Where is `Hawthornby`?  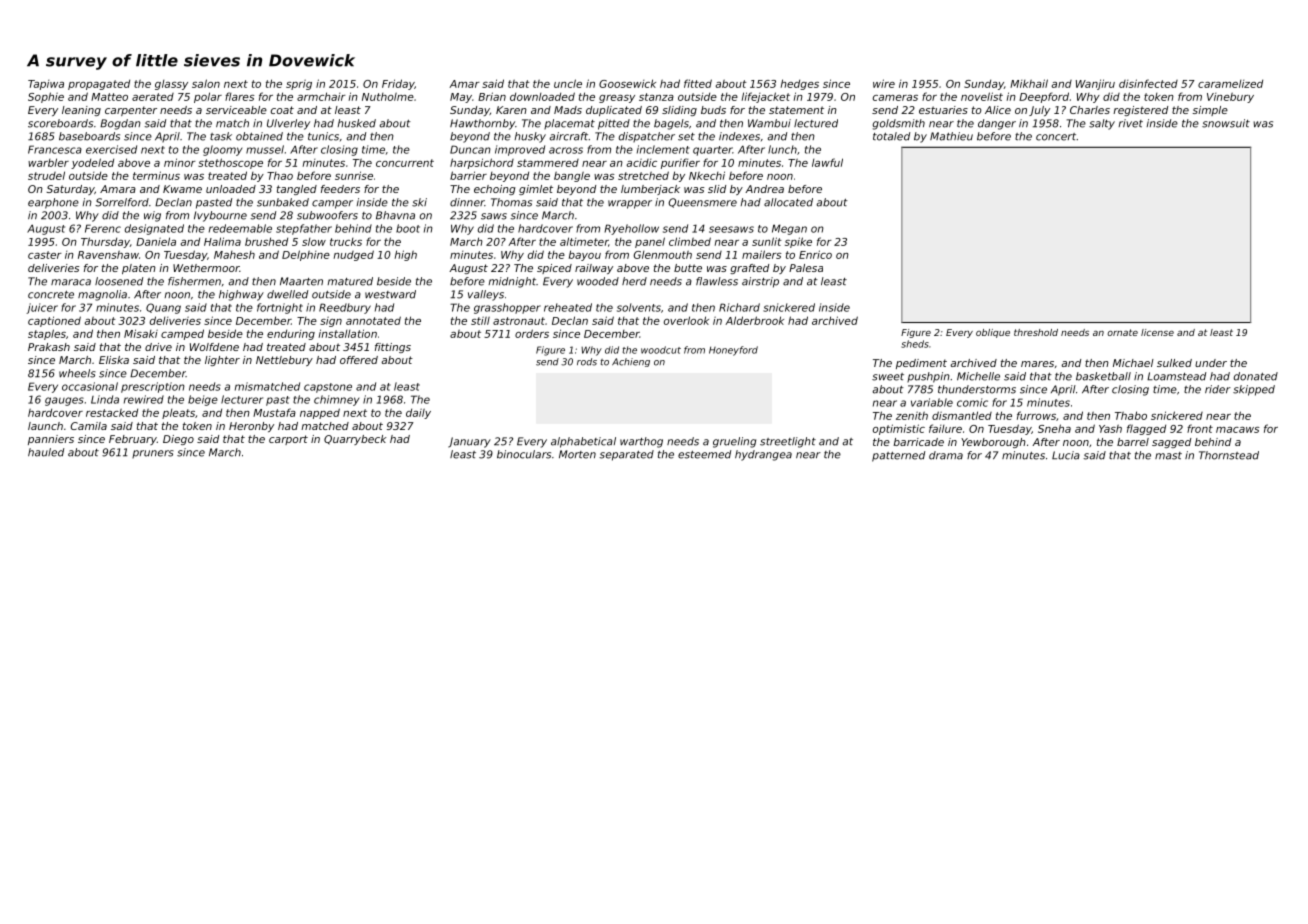 Hawthornby is located at coordinates (482, 124).
